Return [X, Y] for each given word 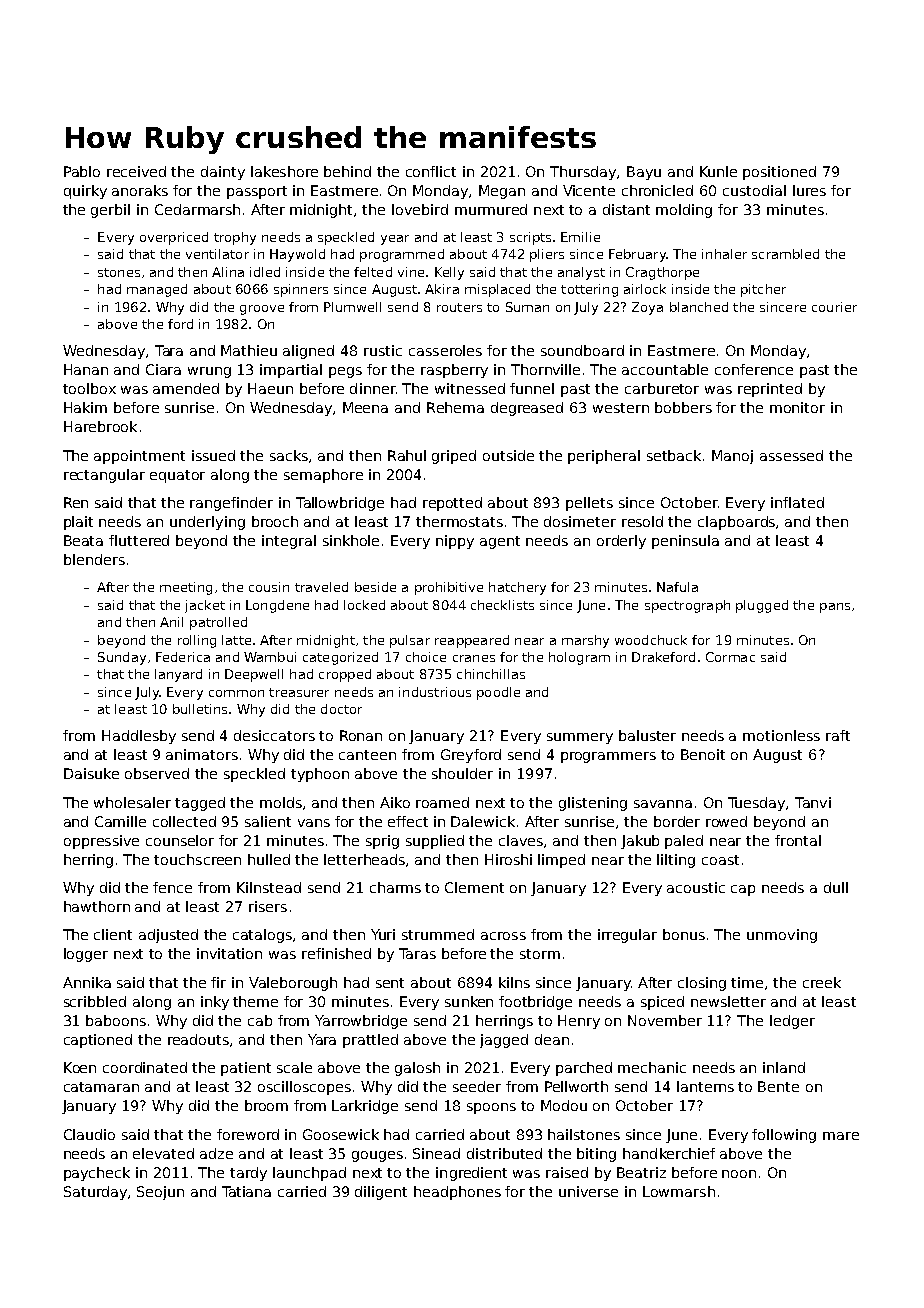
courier [834, 307]
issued [213, 455]
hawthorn [97, 906]
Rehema [455, 407]
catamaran [101, 1087]
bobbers [683, 407]
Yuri [383, 934]
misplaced [497, 290]
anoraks [140, 190]
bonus [684, 934]
